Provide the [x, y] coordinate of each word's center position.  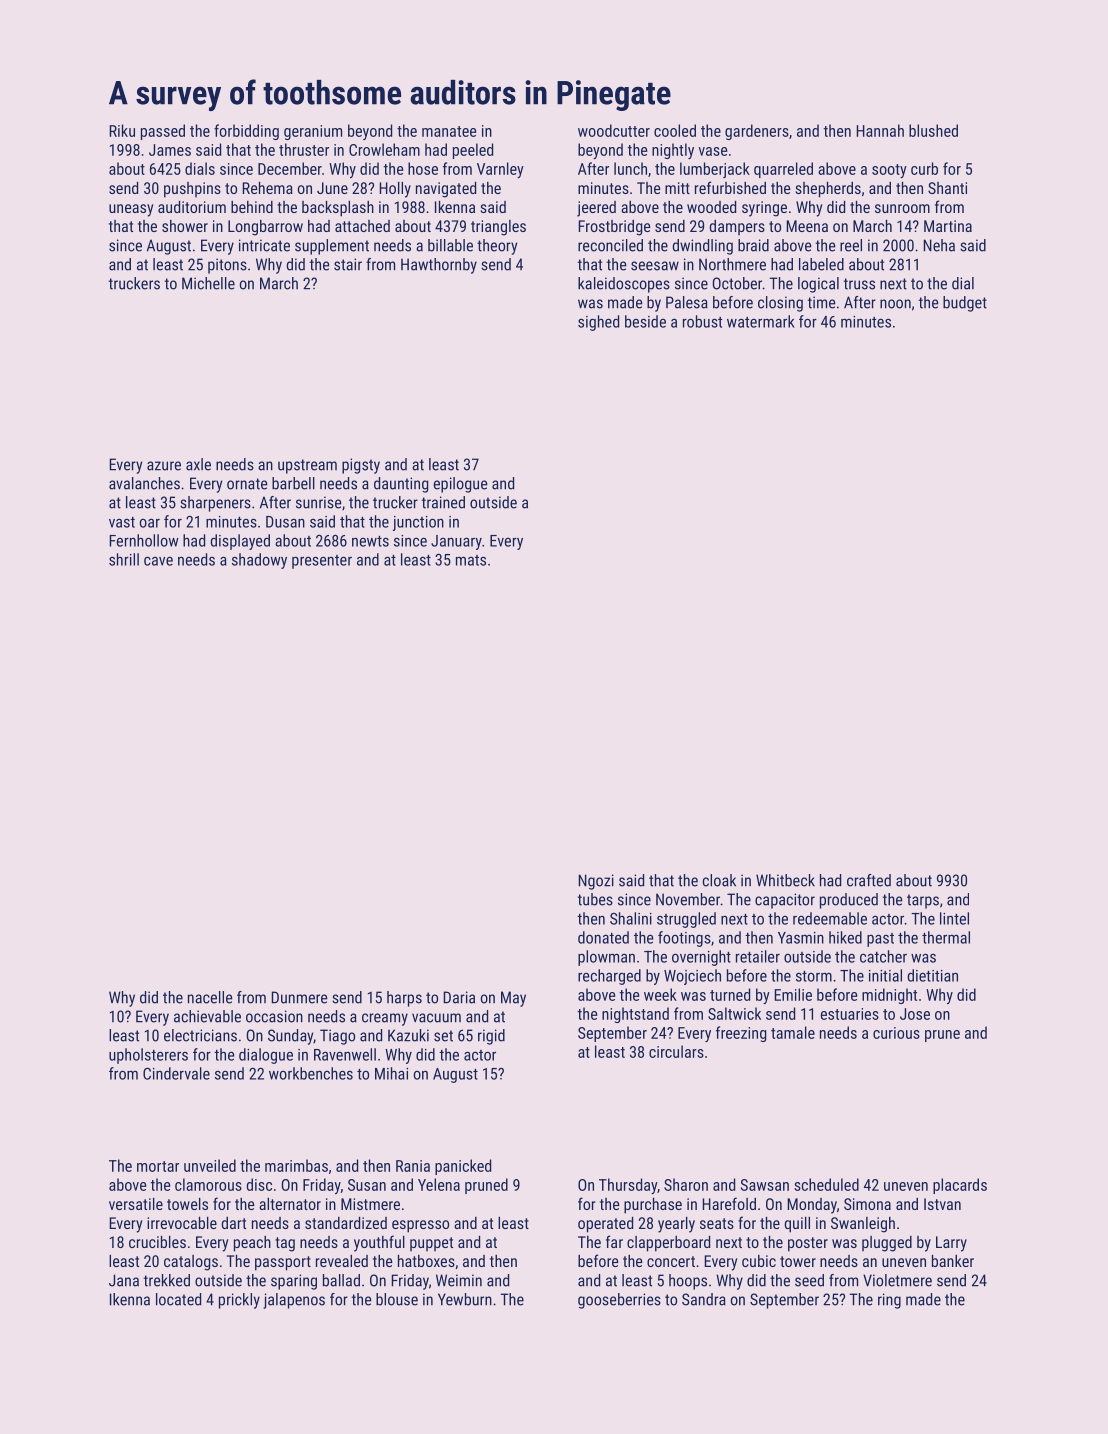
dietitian [932, 975]
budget [965, 304]
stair [348, 264]
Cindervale [176, 1073]
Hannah [880, 130]
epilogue [460, 485]
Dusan [285, 522]
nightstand [635, 1015]
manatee [449, 131]
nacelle [210, 997]
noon [895, 304]
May [513, 999]
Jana [124, 1280]
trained [443, 502]
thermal [946, 937]
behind [252, 207]
